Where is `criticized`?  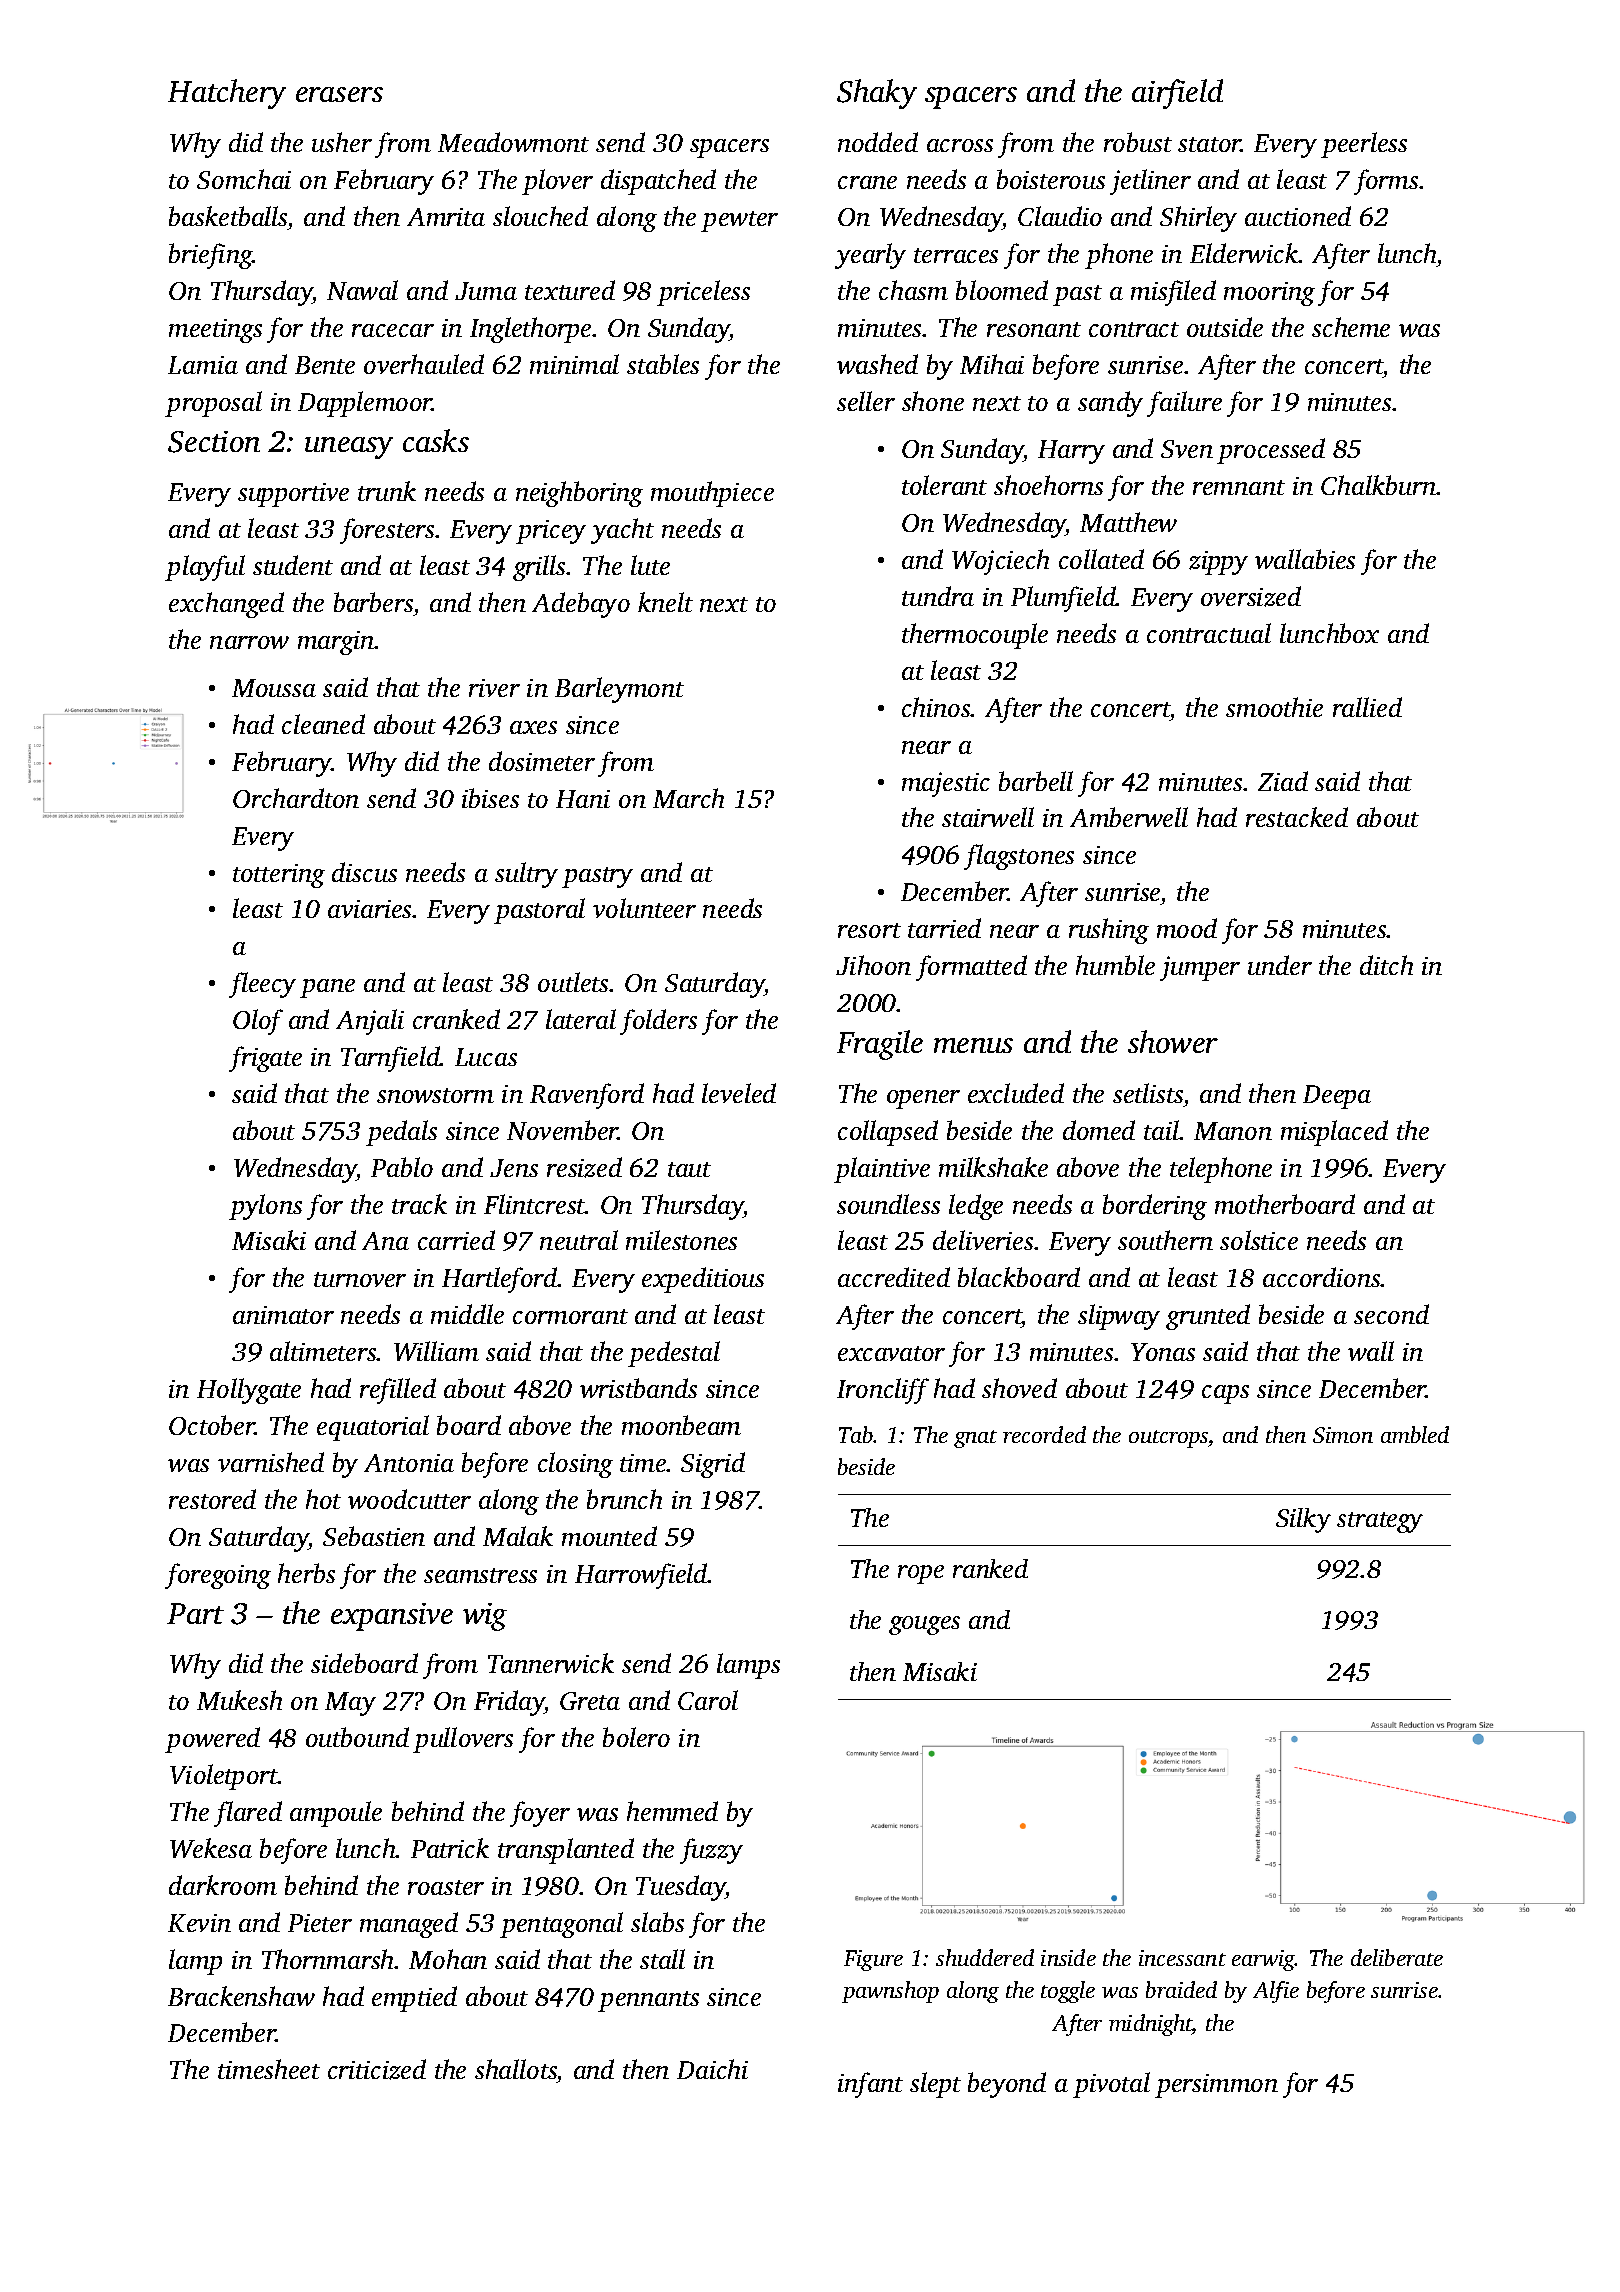 criticized is located at coordinates (377, 2069).
